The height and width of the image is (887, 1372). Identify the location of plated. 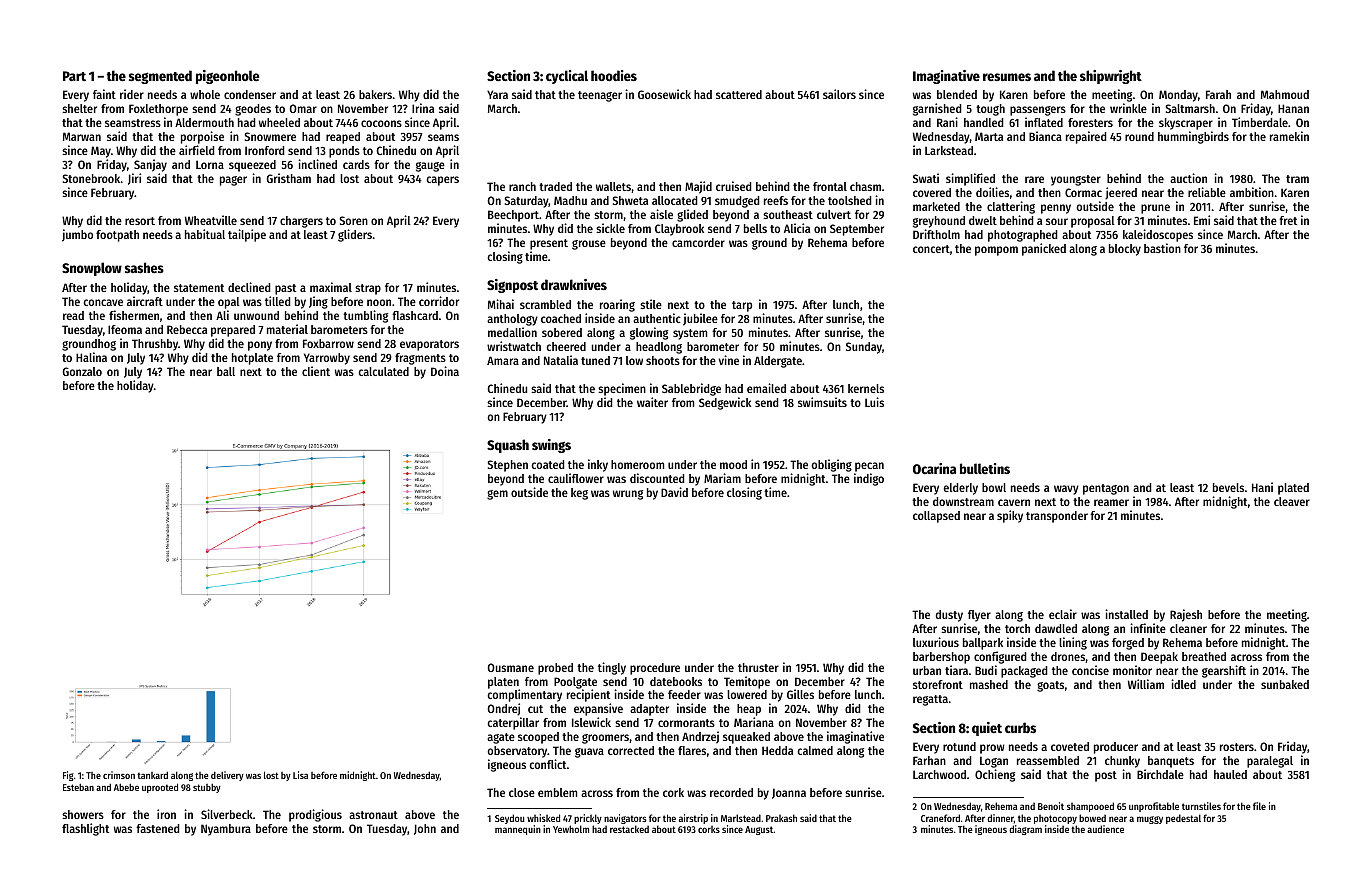
(1293, 489).
